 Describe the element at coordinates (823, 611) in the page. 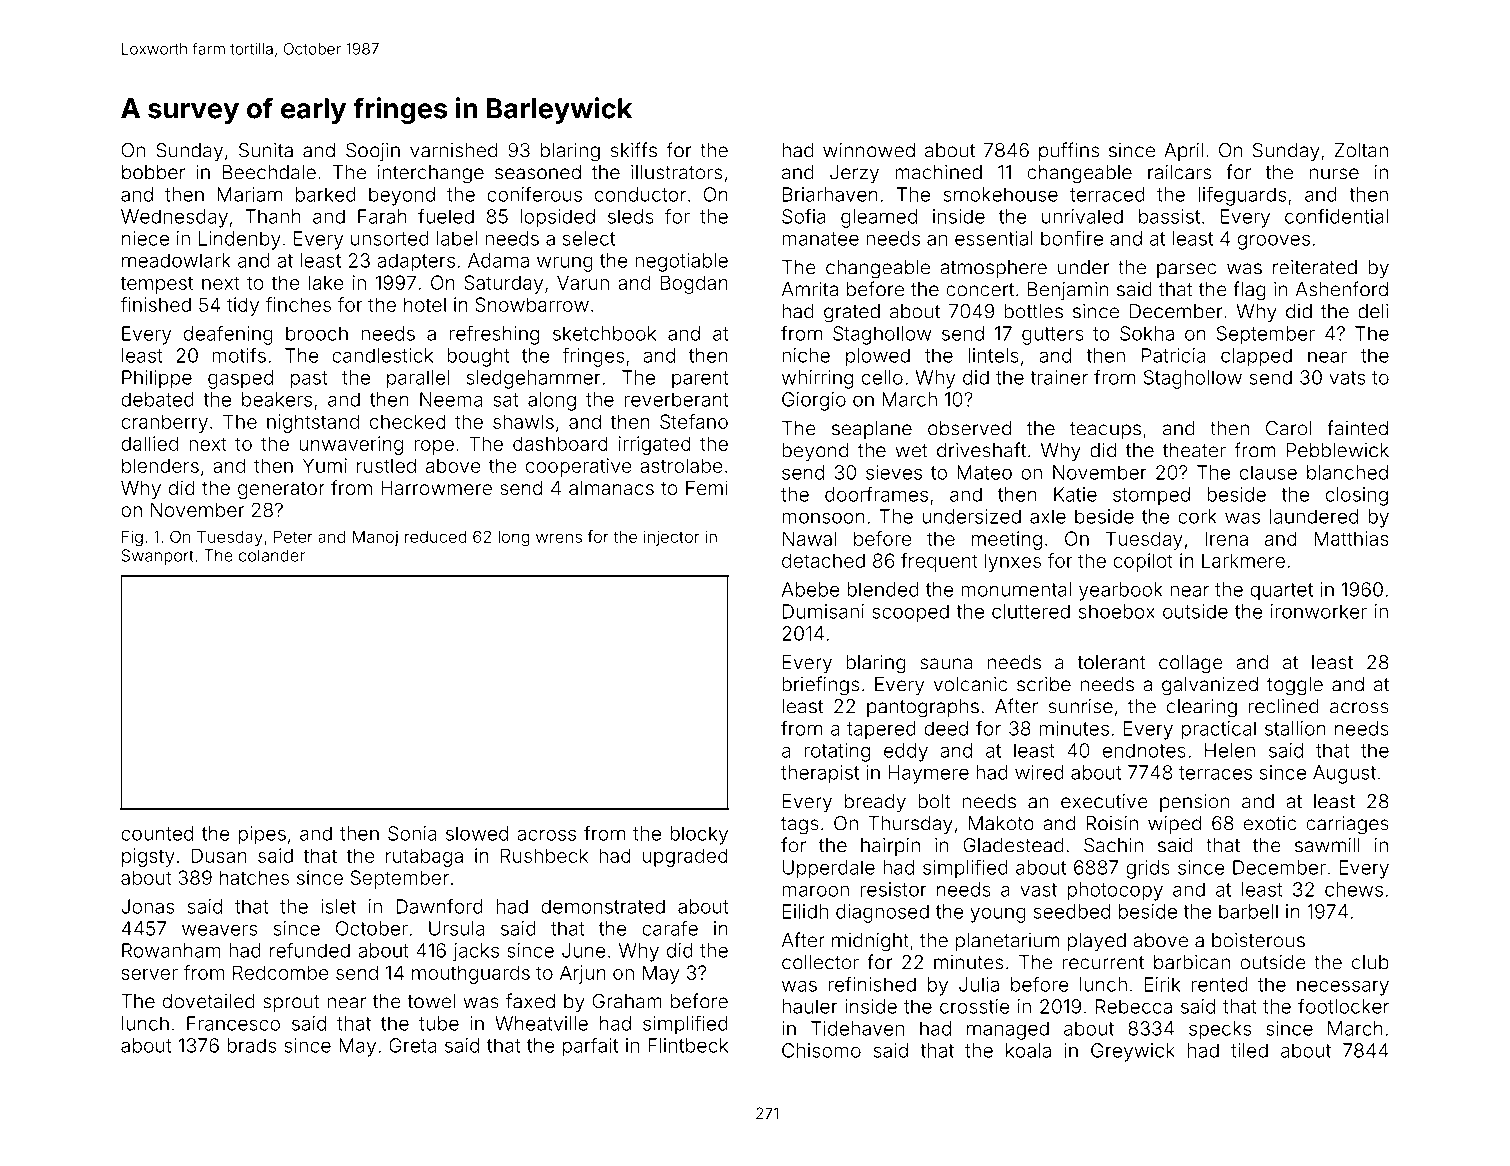

I see `Dumisani` at that location.
